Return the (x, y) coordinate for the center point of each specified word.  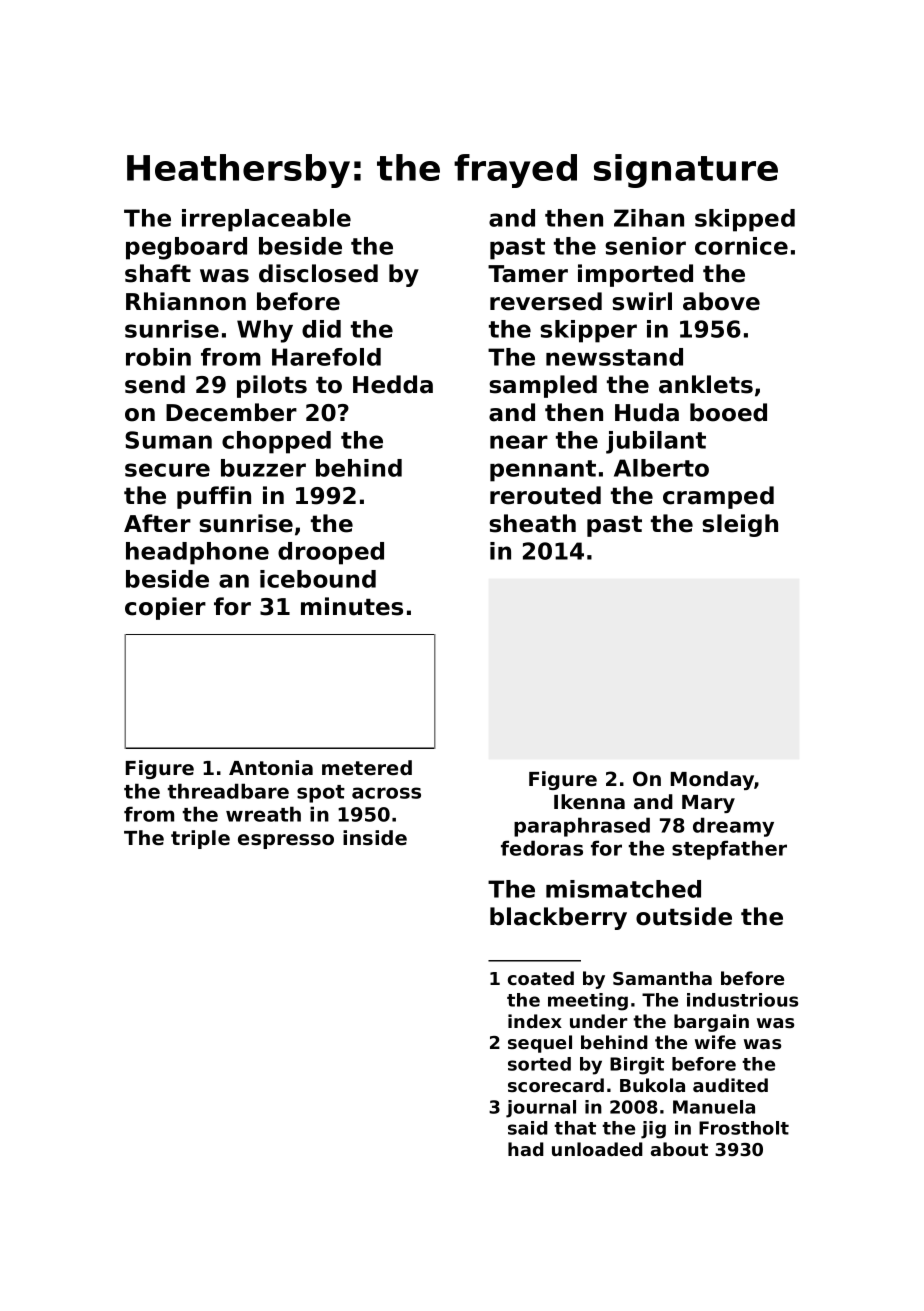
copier (165, 608)
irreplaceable (266, 220)
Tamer (528, 274)
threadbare (228, 791)
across (386, 793)
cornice (741, 246)
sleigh (740, 525)
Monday (712, 780)
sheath (532, 523)
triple (200, 839)
